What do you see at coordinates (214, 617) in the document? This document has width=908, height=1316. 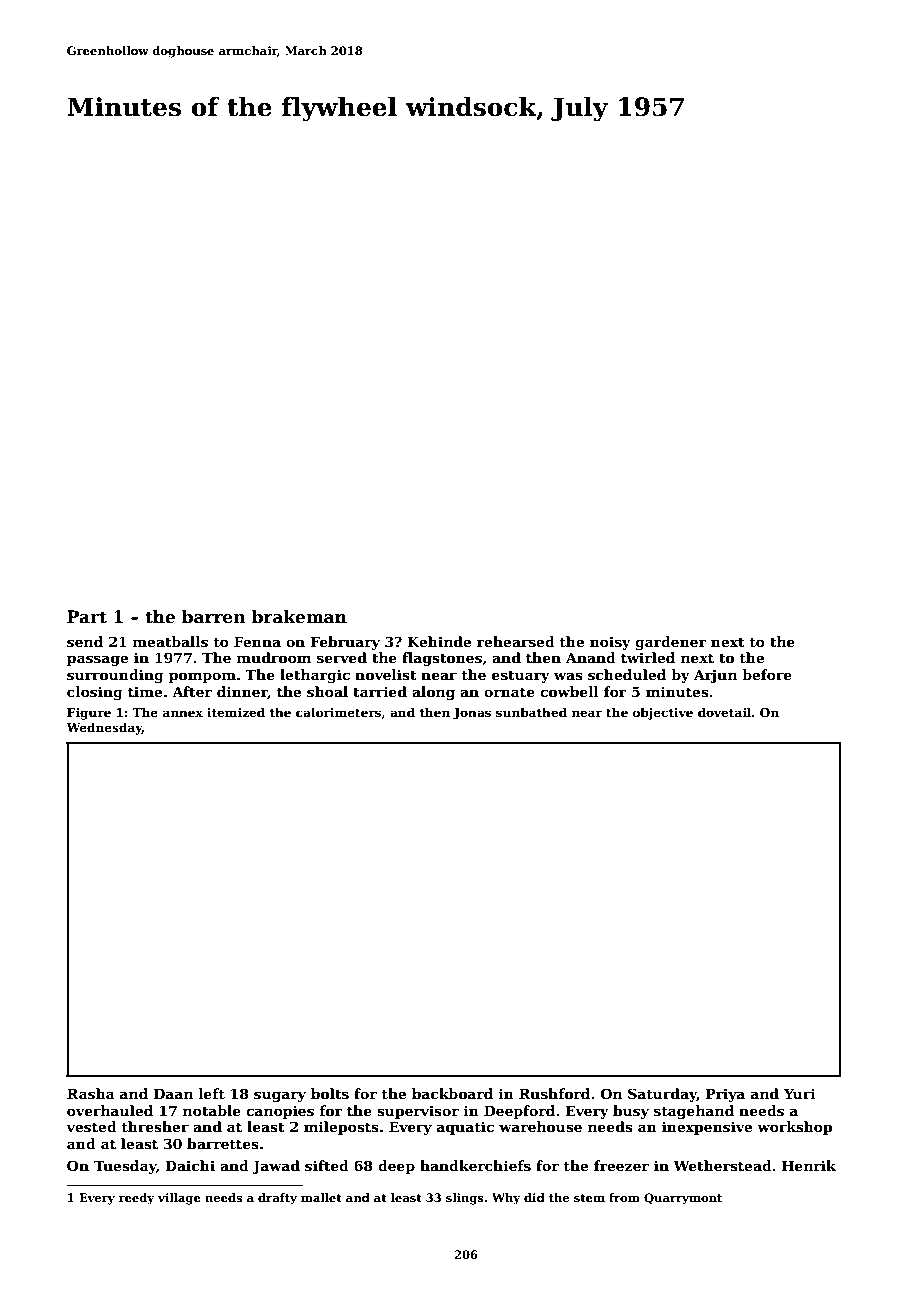 I see `barren` at bounding box center [214, 617].
